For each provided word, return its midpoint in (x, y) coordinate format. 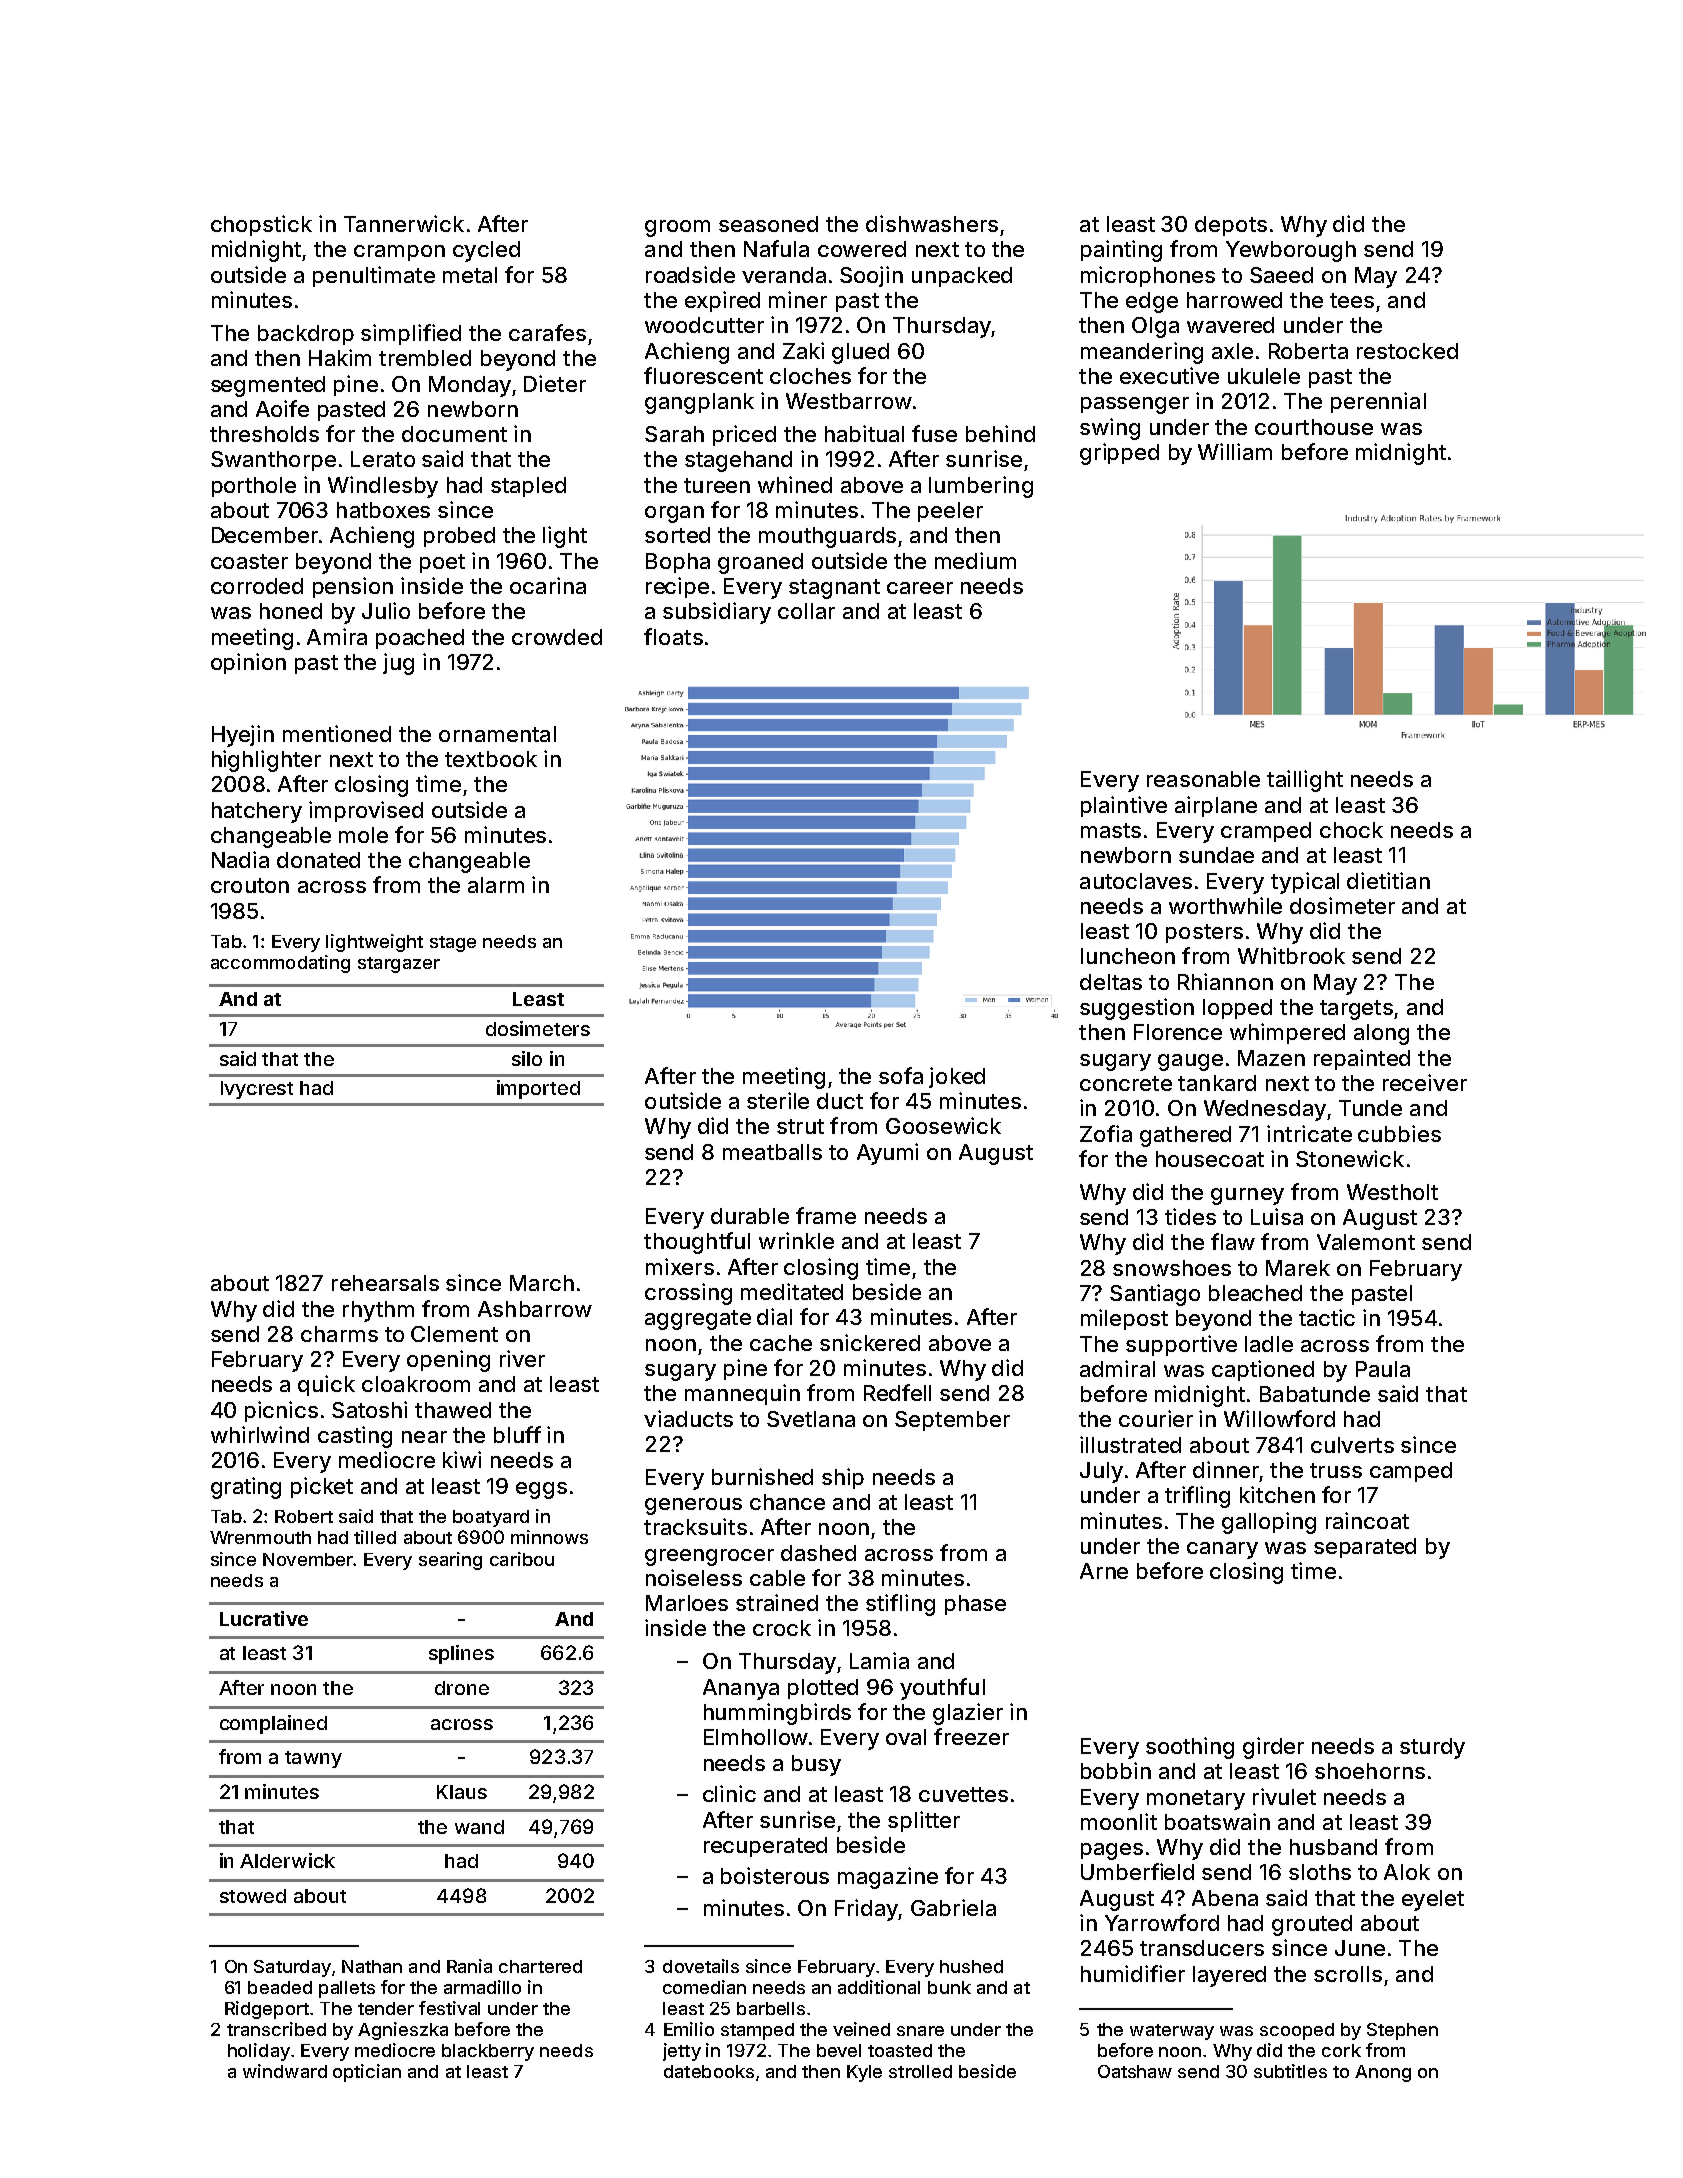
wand (479, 1827)
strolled (920, 2071)
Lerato (383, 459)
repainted (1362, 1059)
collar (806, 611)
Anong (1383, 2073)
